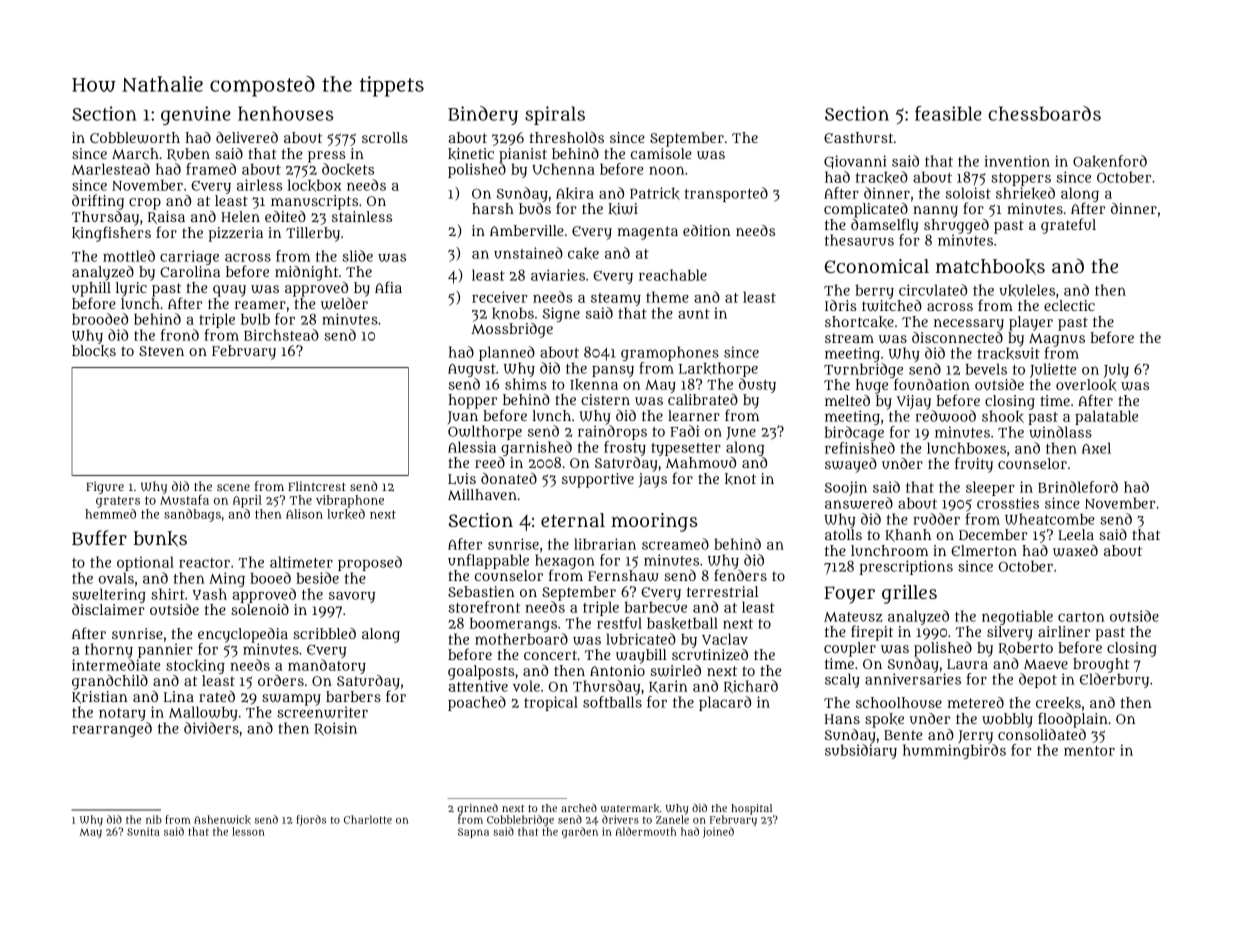 The height and width of the page is (952, 1233). I want to click on fjords, so click(311, 820).
